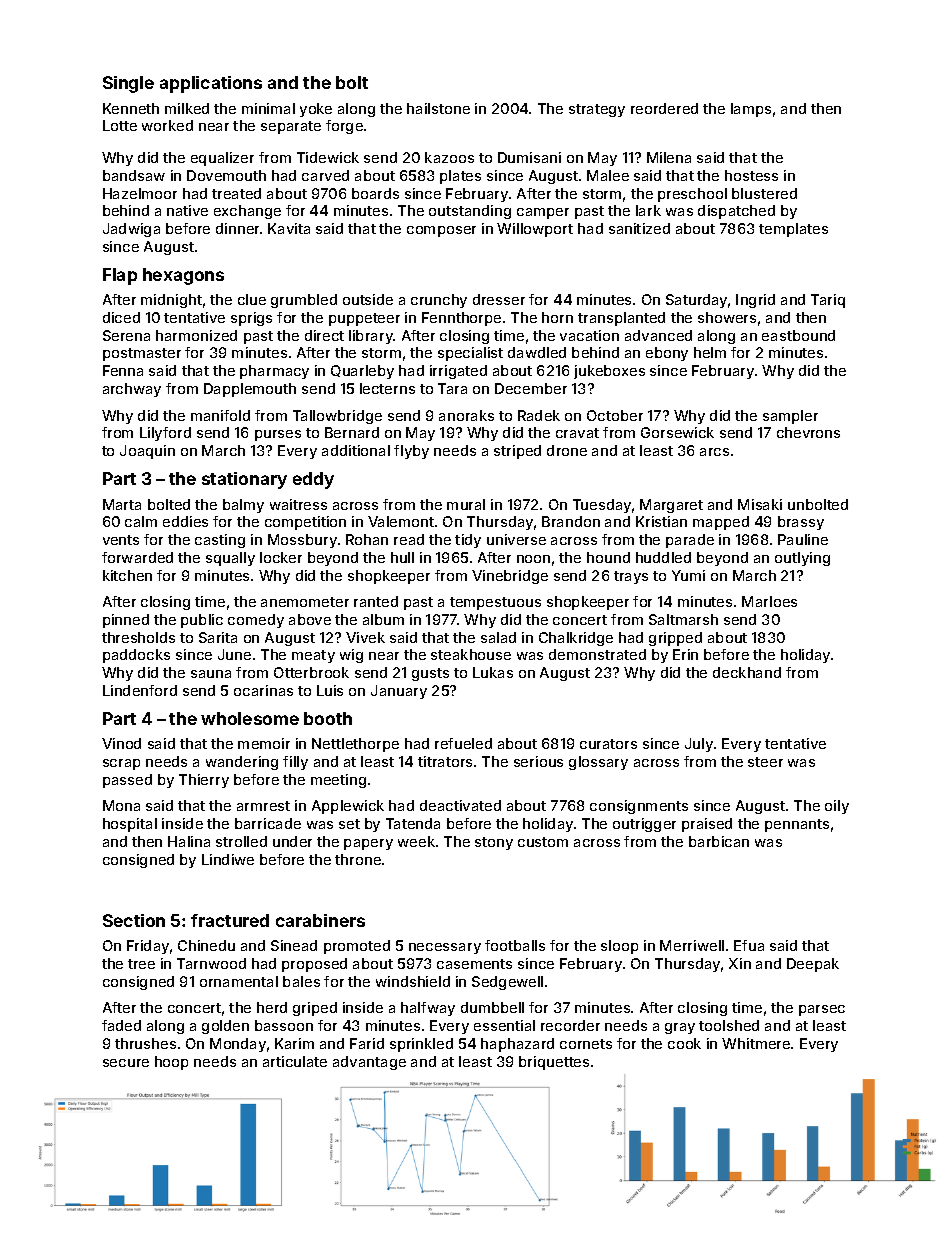  What do you see at coordinates (543, 842) in the document?
I see `custom` at bounding box center [543, 842].
